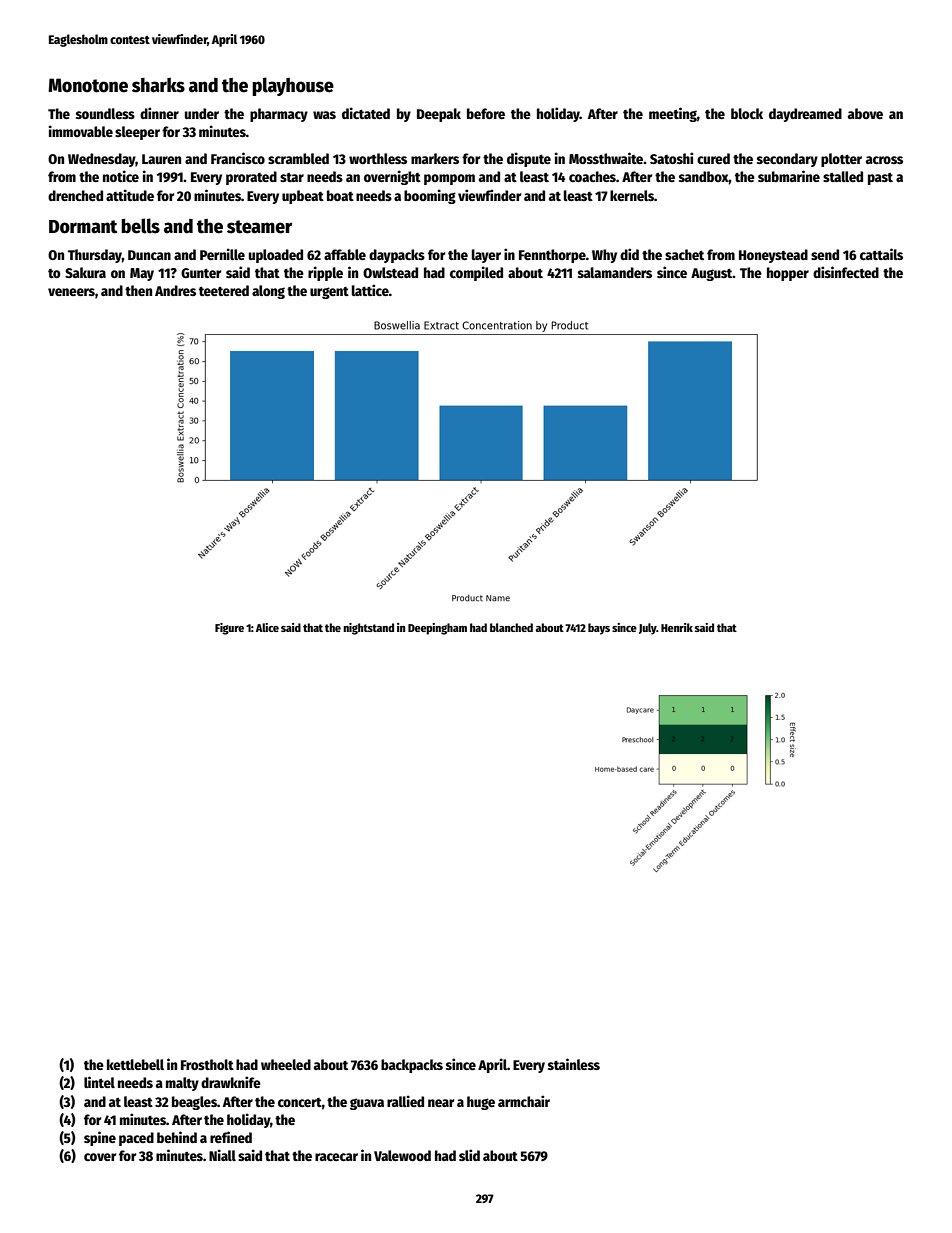 This image has width=952, height=1233. Describe the element at coordinates (286, 1064) in the image. I see `wheeled` at that location.
